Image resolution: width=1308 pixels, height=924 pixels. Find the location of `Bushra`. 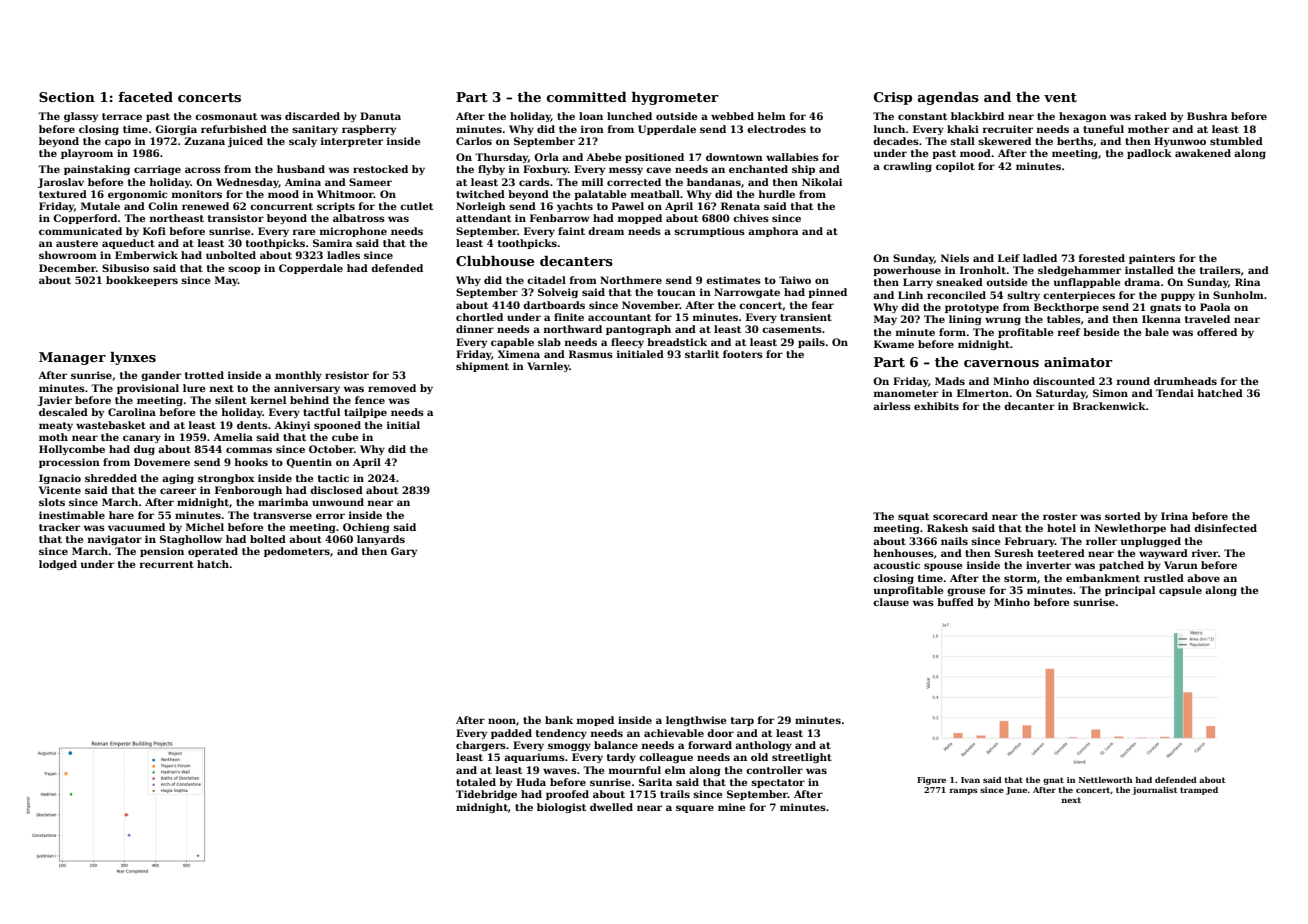

Bushra is located at coordinates (1207, 116).
